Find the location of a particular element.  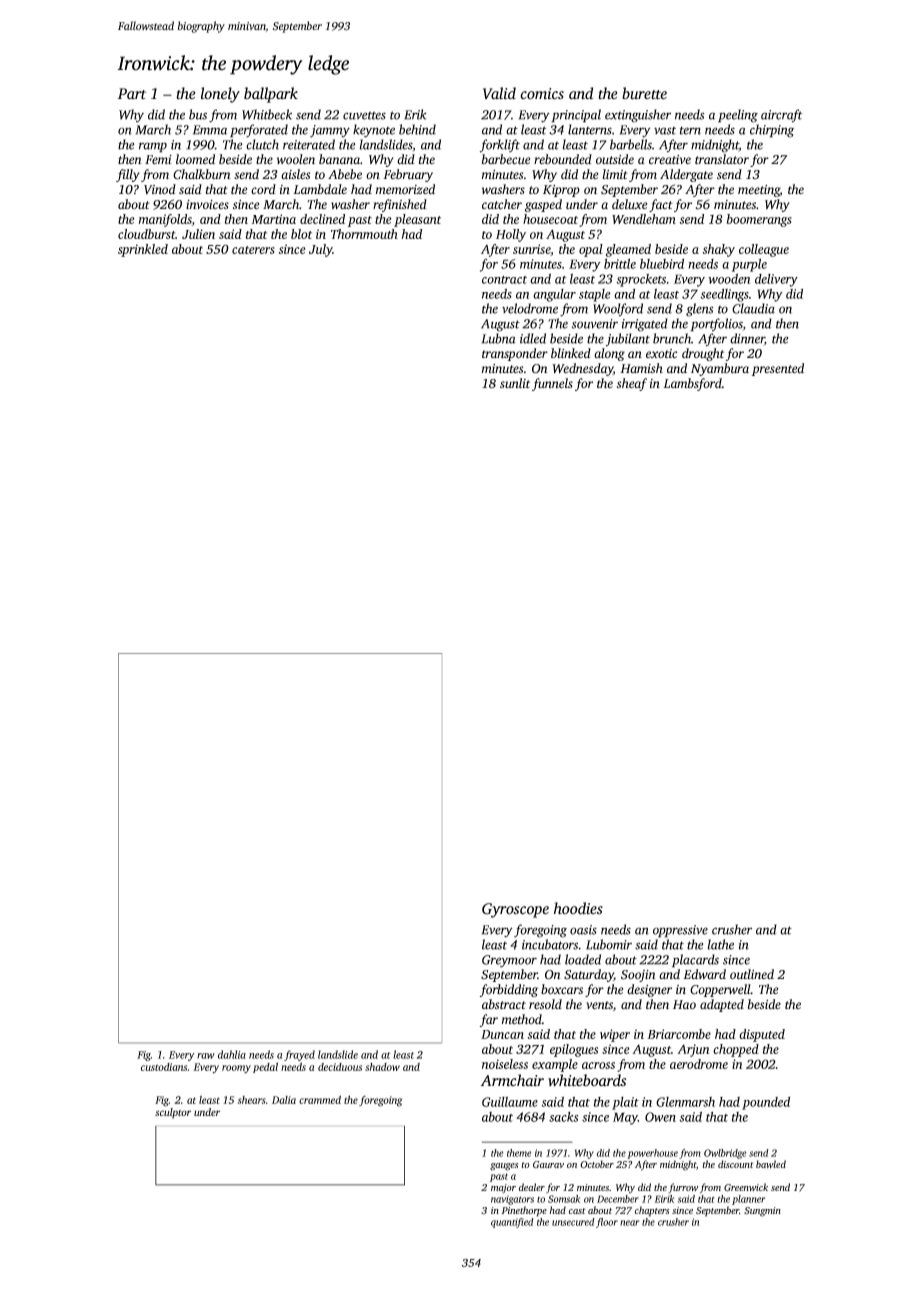

raw is located at coordinates (206, 1056).
